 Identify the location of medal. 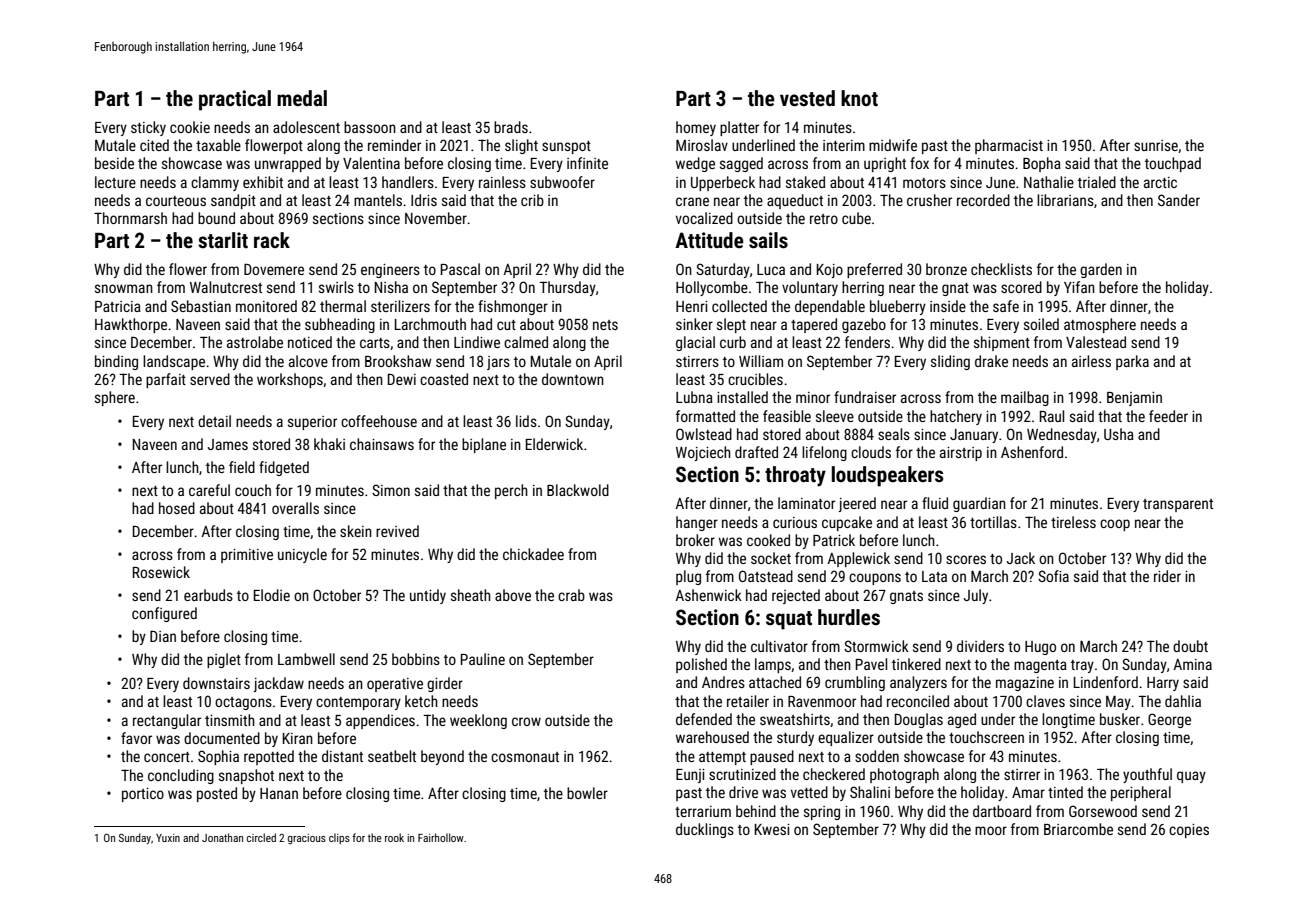
(302, 98).
